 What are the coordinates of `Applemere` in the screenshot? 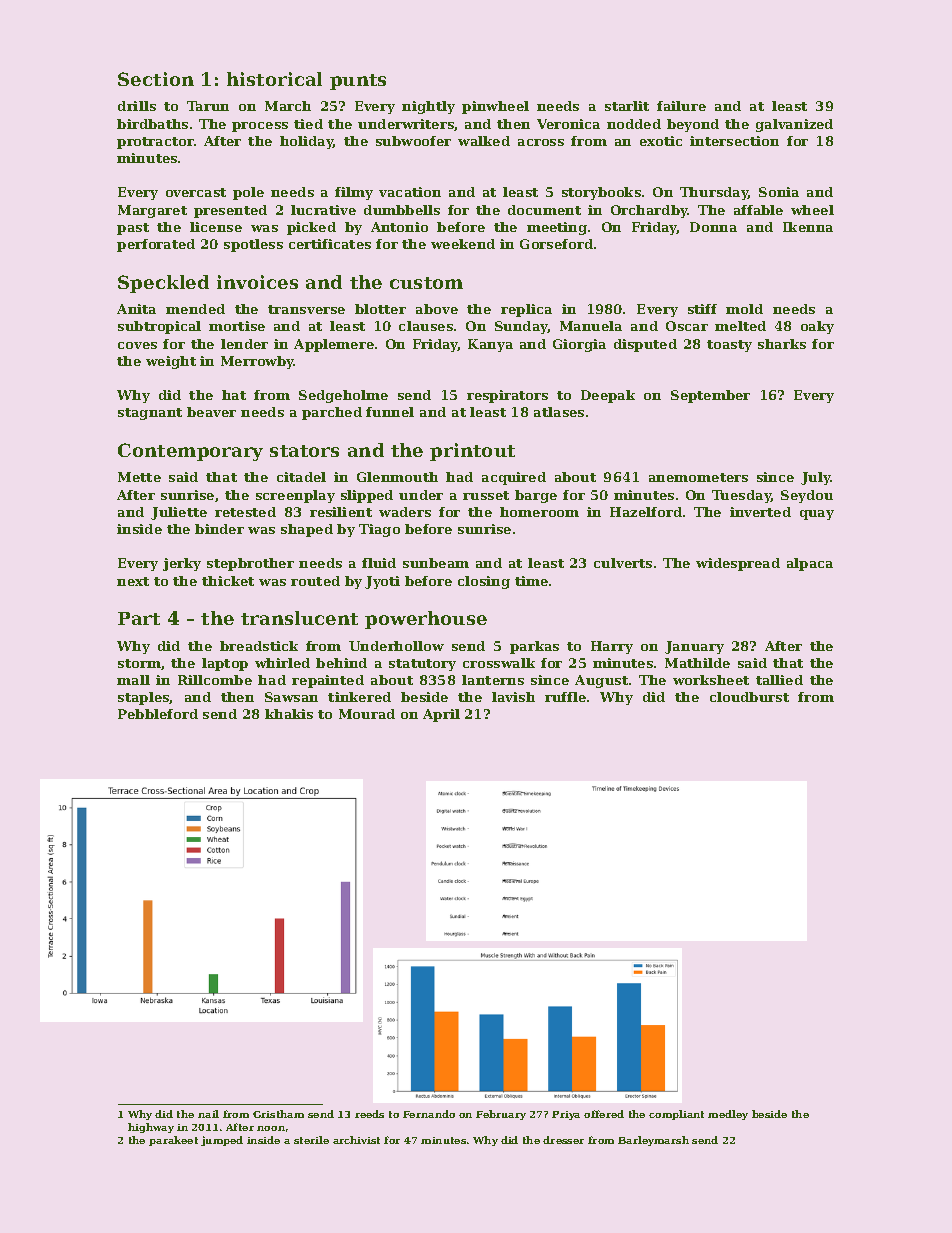 It's located at (334, 345).
